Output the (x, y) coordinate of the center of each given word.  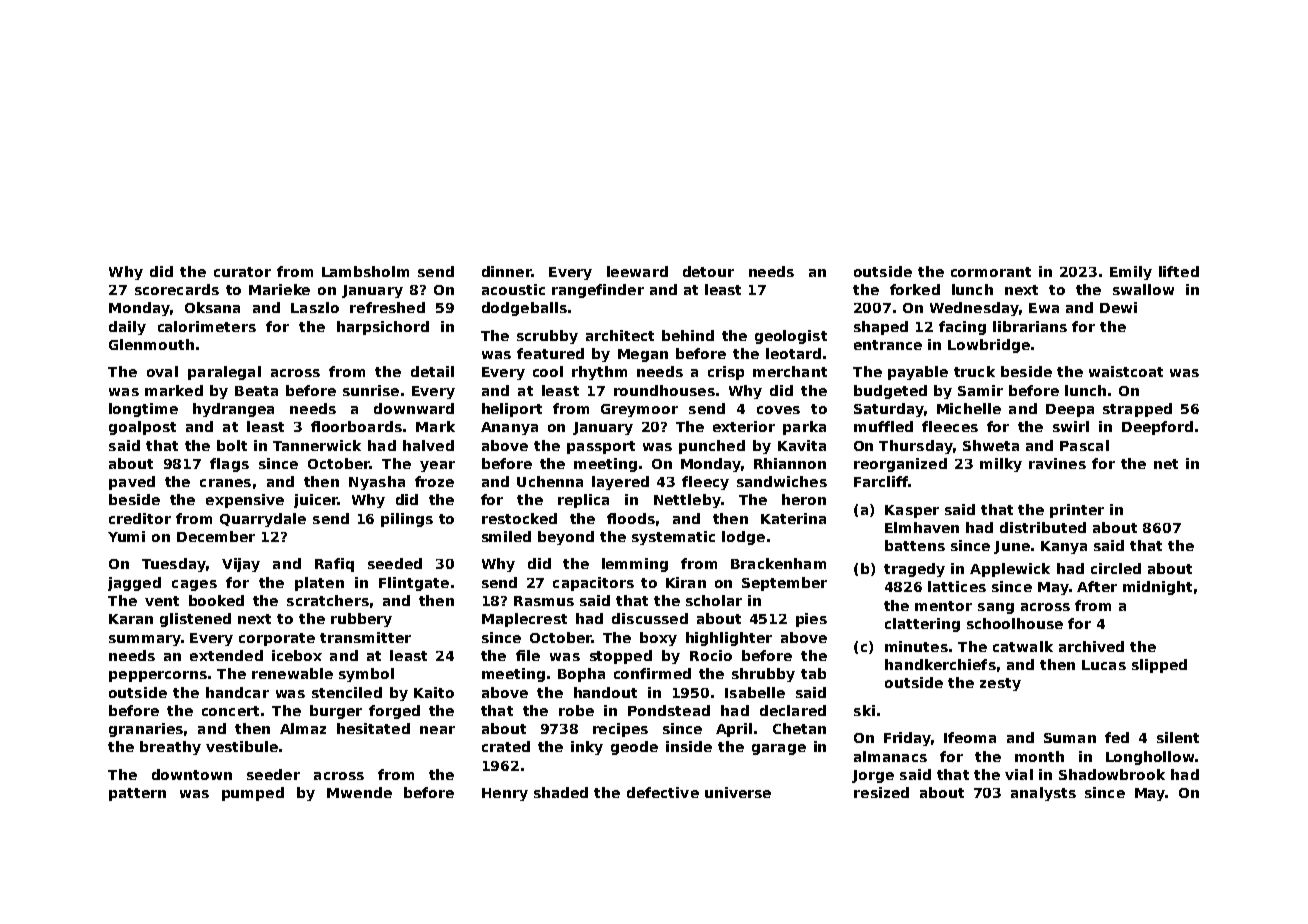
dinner (506, 271)
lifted (1179, 271)
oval (162, 371)
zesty (1000, 684)
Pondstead (669, 710)
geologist (791, 337)
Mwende (359, 792)
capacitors (593, 584)
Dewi (1118, 307)
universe (738, 792)
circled (1116, 568)
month (1039, 756)
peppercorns (158, 676)
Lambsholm (365, 271)
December (216, 536)
